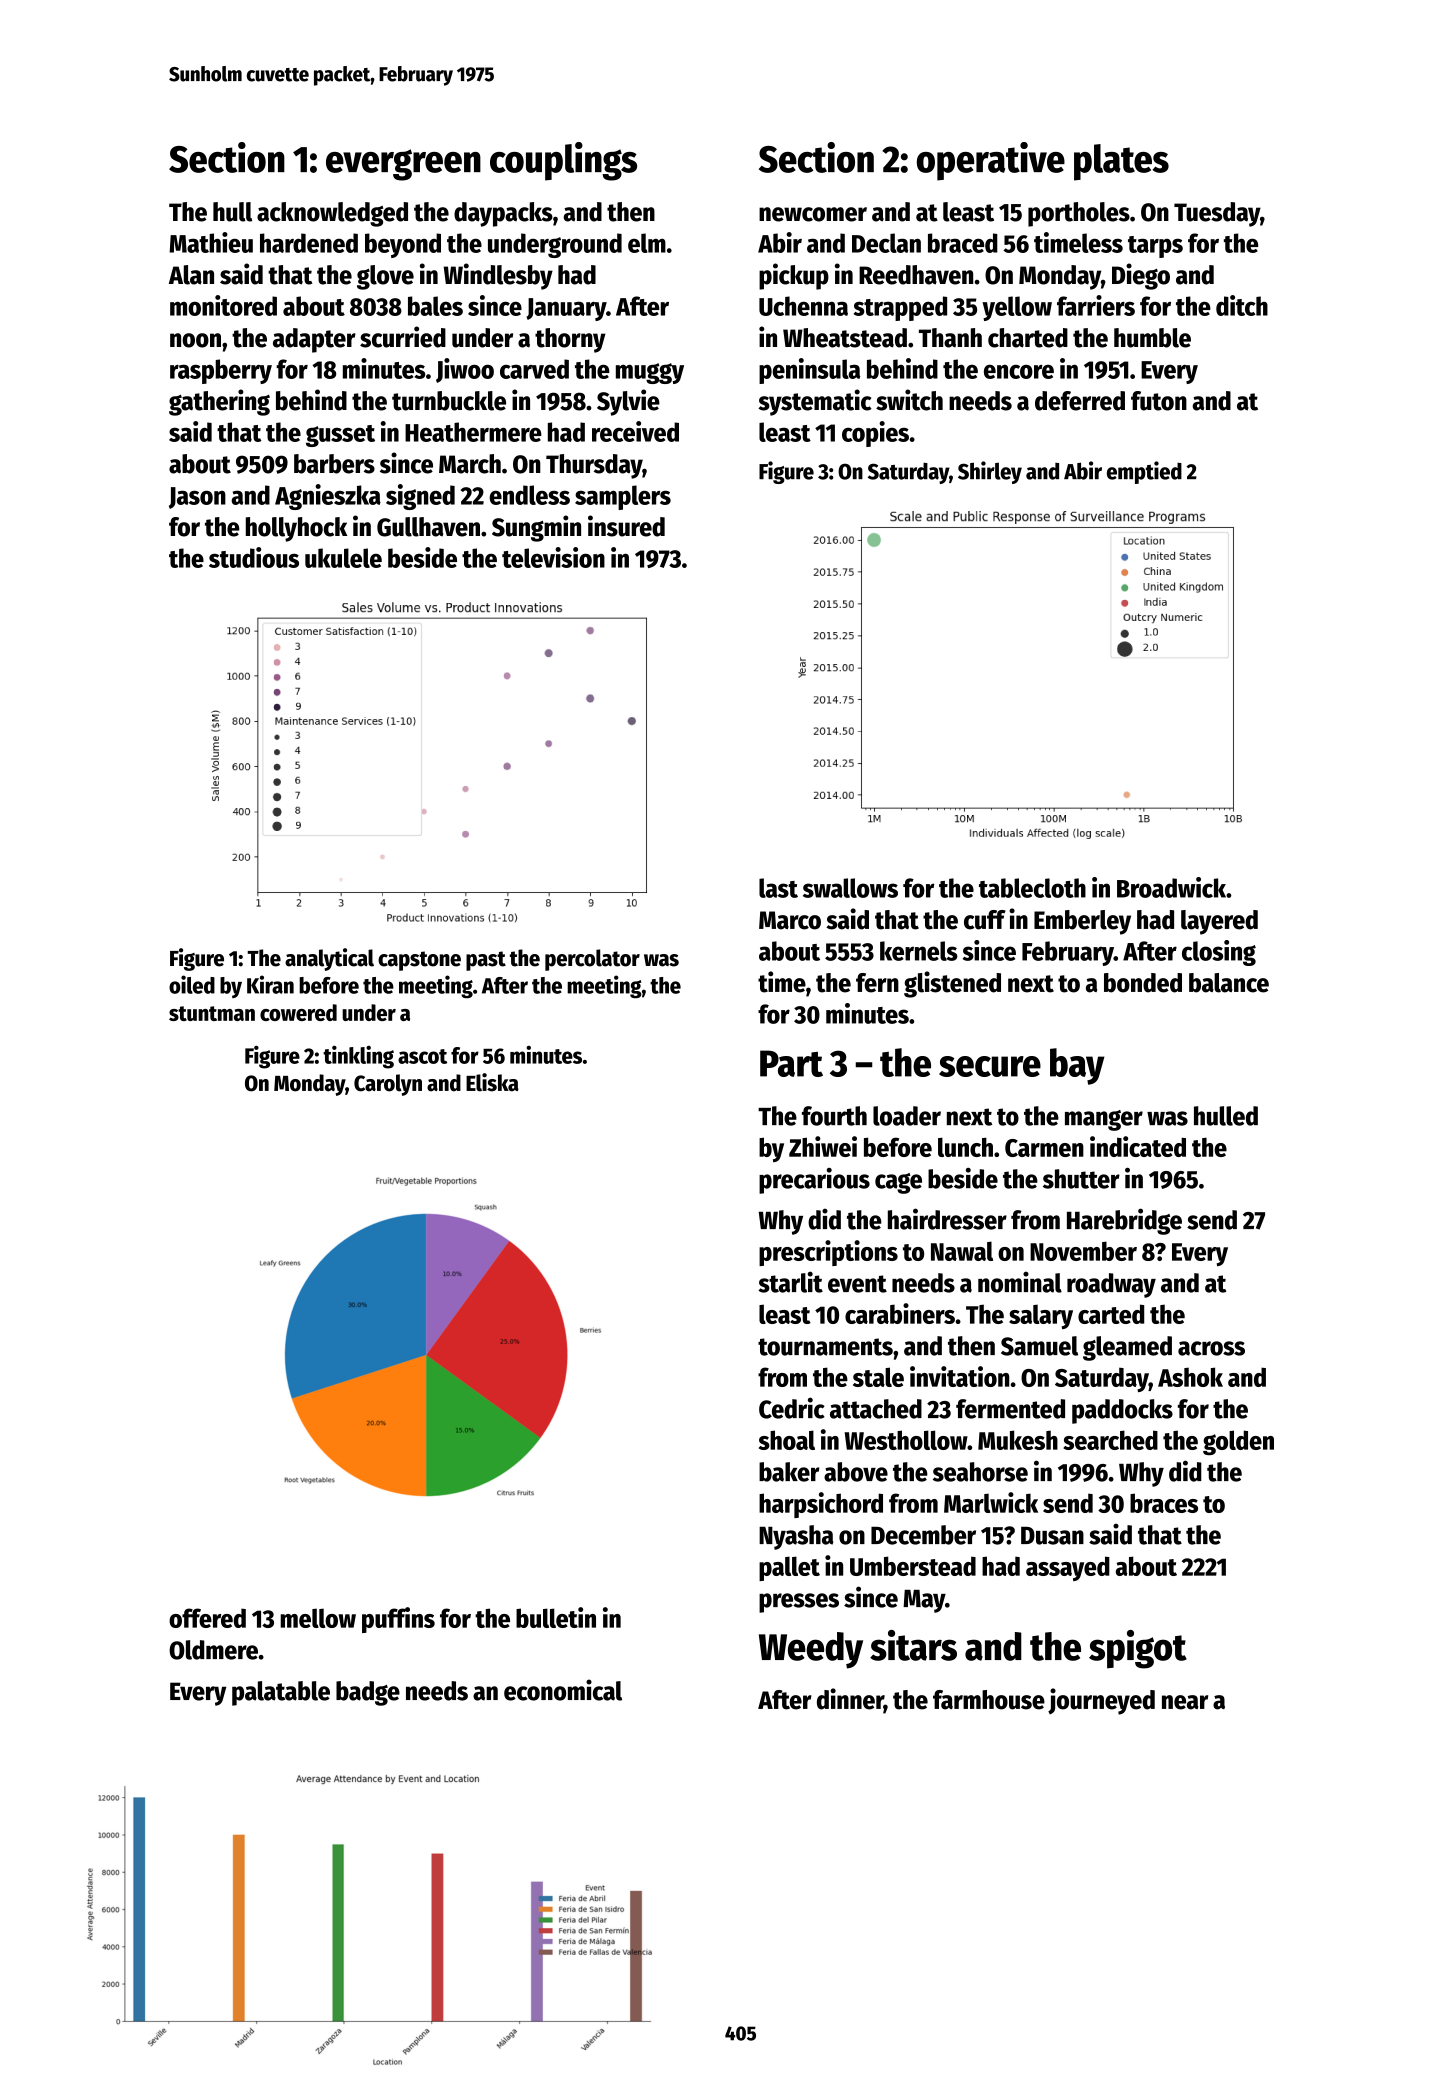  Describe the element at coordinates (1121, 162) in the page. I see `plates` at that location.
